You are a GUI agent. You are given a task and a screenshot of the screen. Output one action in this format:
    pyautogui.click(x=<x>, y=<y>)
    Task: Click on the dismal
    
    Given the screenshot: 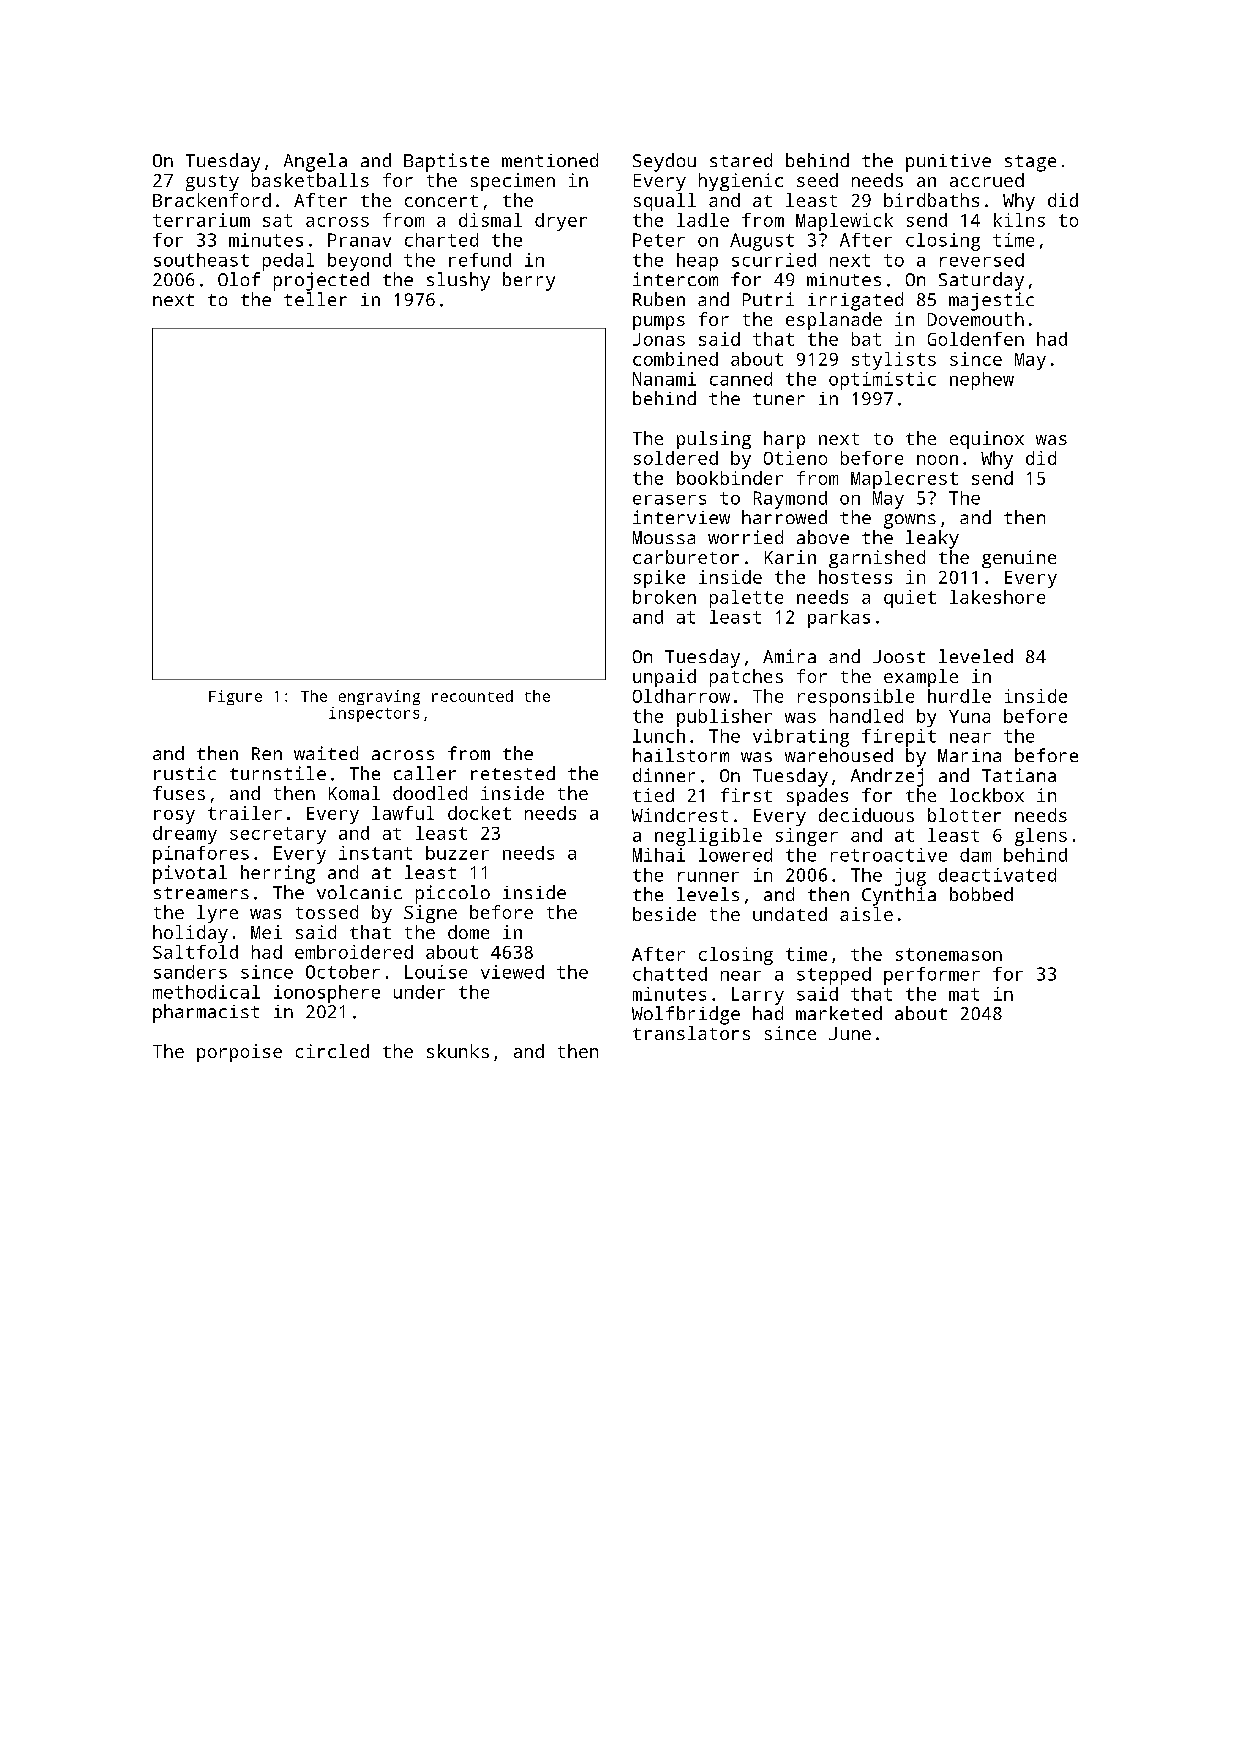 What is the action you would take?
    pyautogui.click(x=490, y=220)
